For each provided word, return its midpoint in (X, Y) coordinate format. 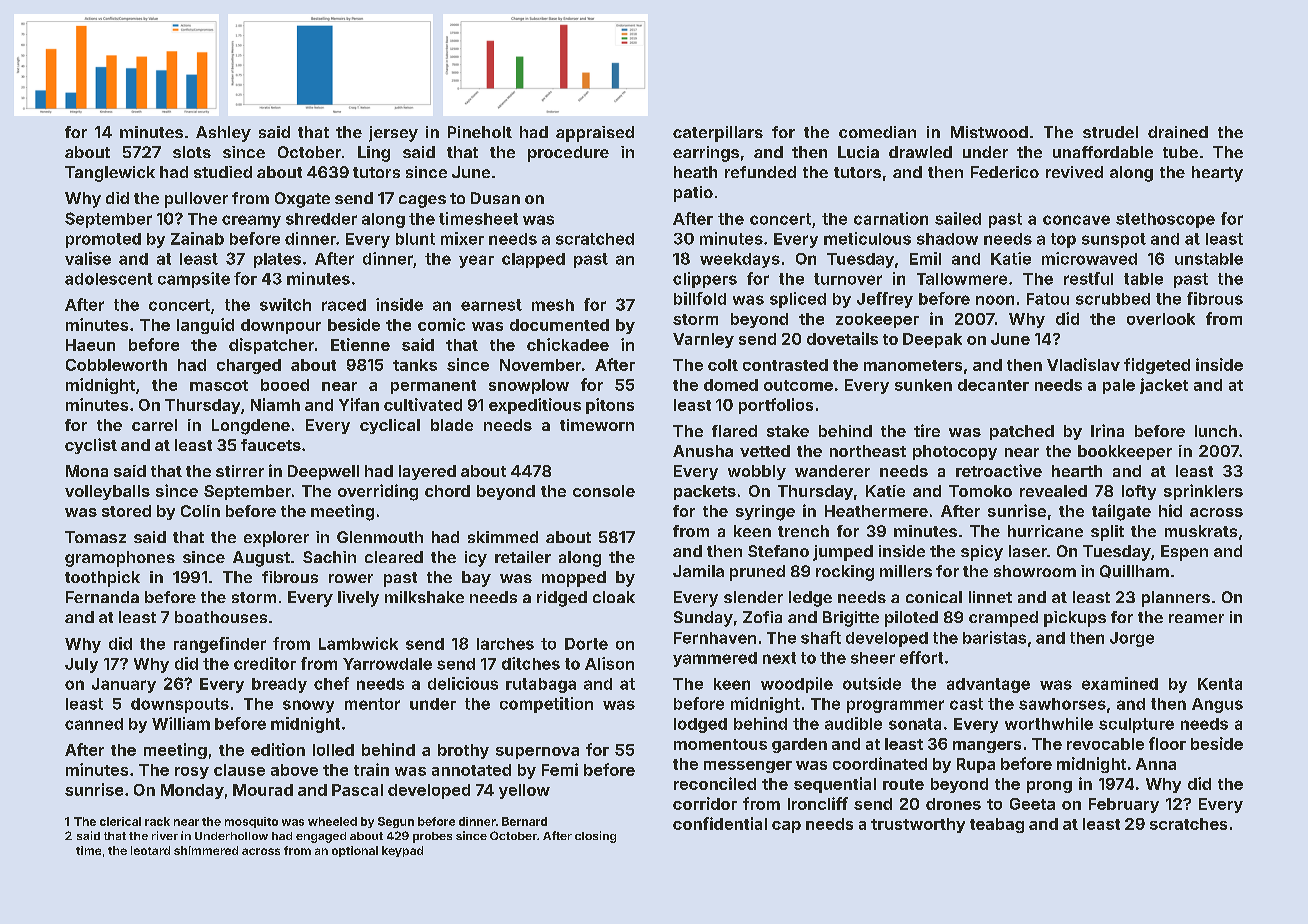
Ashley (223, 134)
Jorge (1132, 639)
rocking (845, 573)
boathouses (221, 617)
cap (786, 827)
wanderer (832, 471)
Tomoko (980, 491)
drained (1178, 132)
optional (355, 851)
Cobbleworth (116, 365)
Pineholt (480, 132)
